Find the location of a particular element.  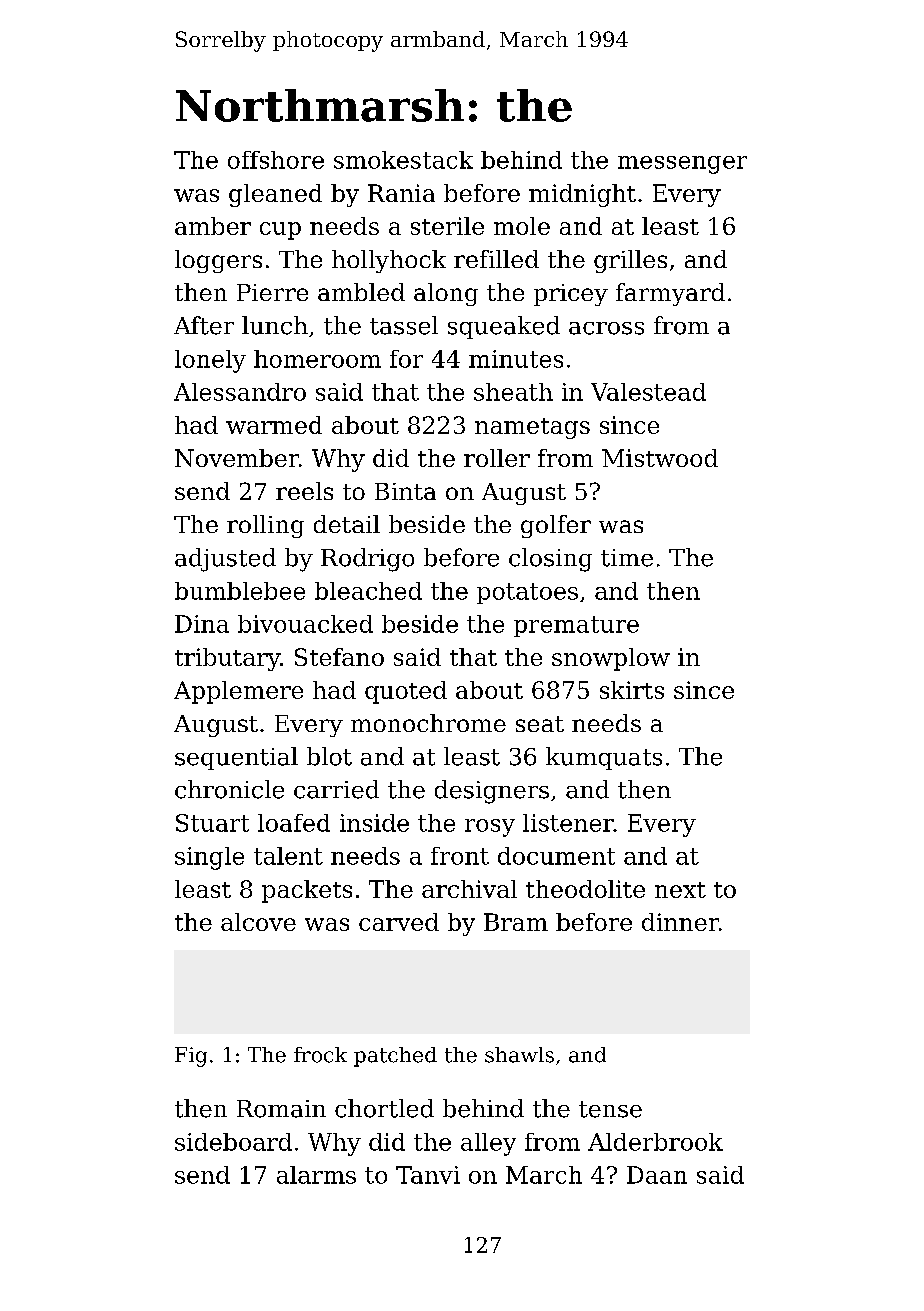

blot is located at coordinates (329, 756).
